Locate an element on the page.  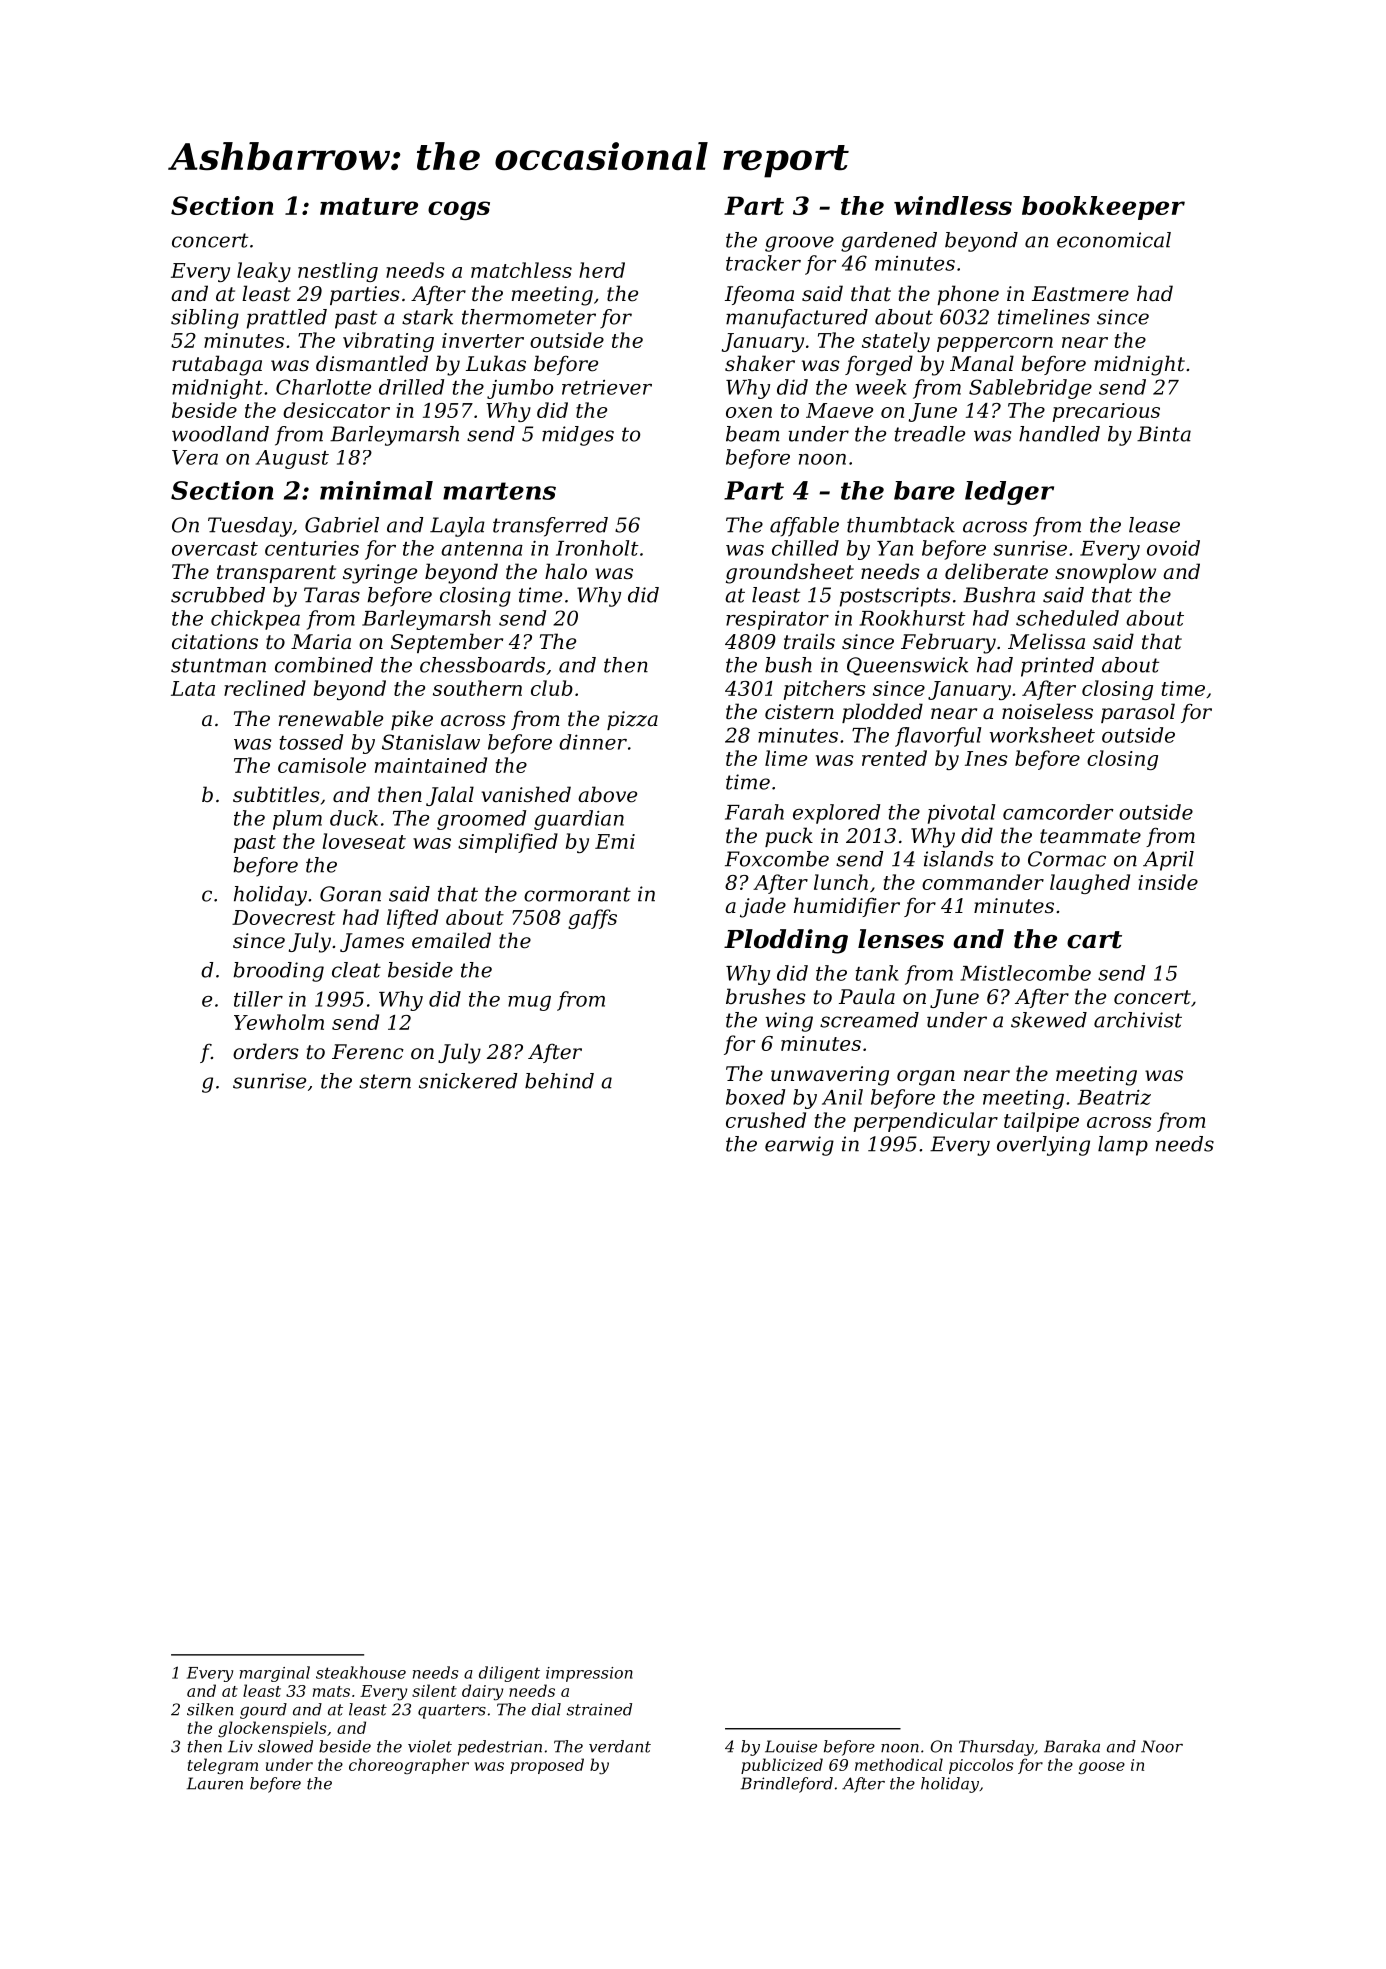
skewed is located at coordinates (1049, 1020).
